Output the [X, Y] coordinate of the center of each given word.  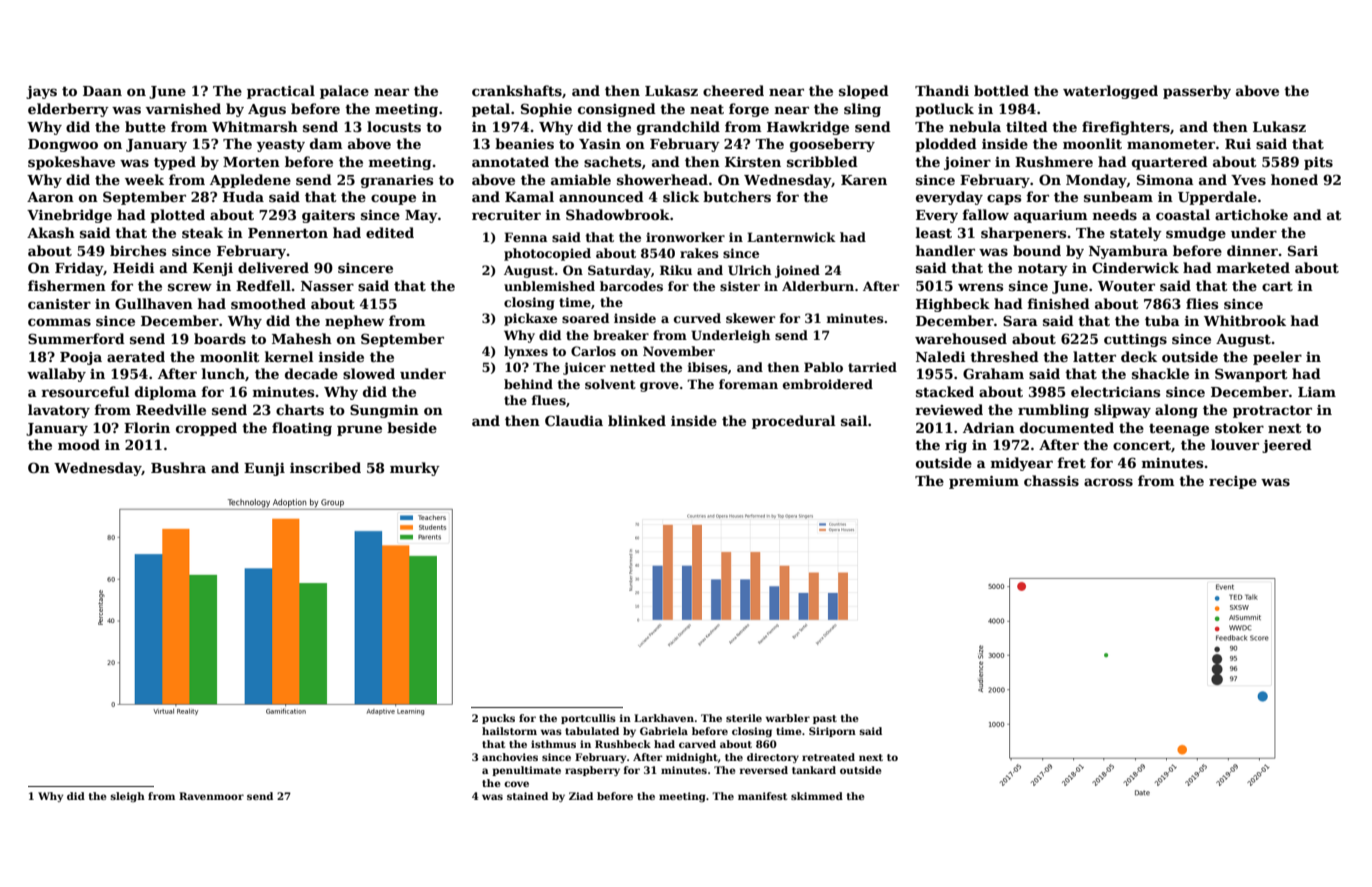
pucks [498, 719]
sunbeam [1118, 196]
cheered [733, 90]
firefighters [1126, 128]
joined [797, 271]
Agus [267, 110]
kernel [289, 356]
